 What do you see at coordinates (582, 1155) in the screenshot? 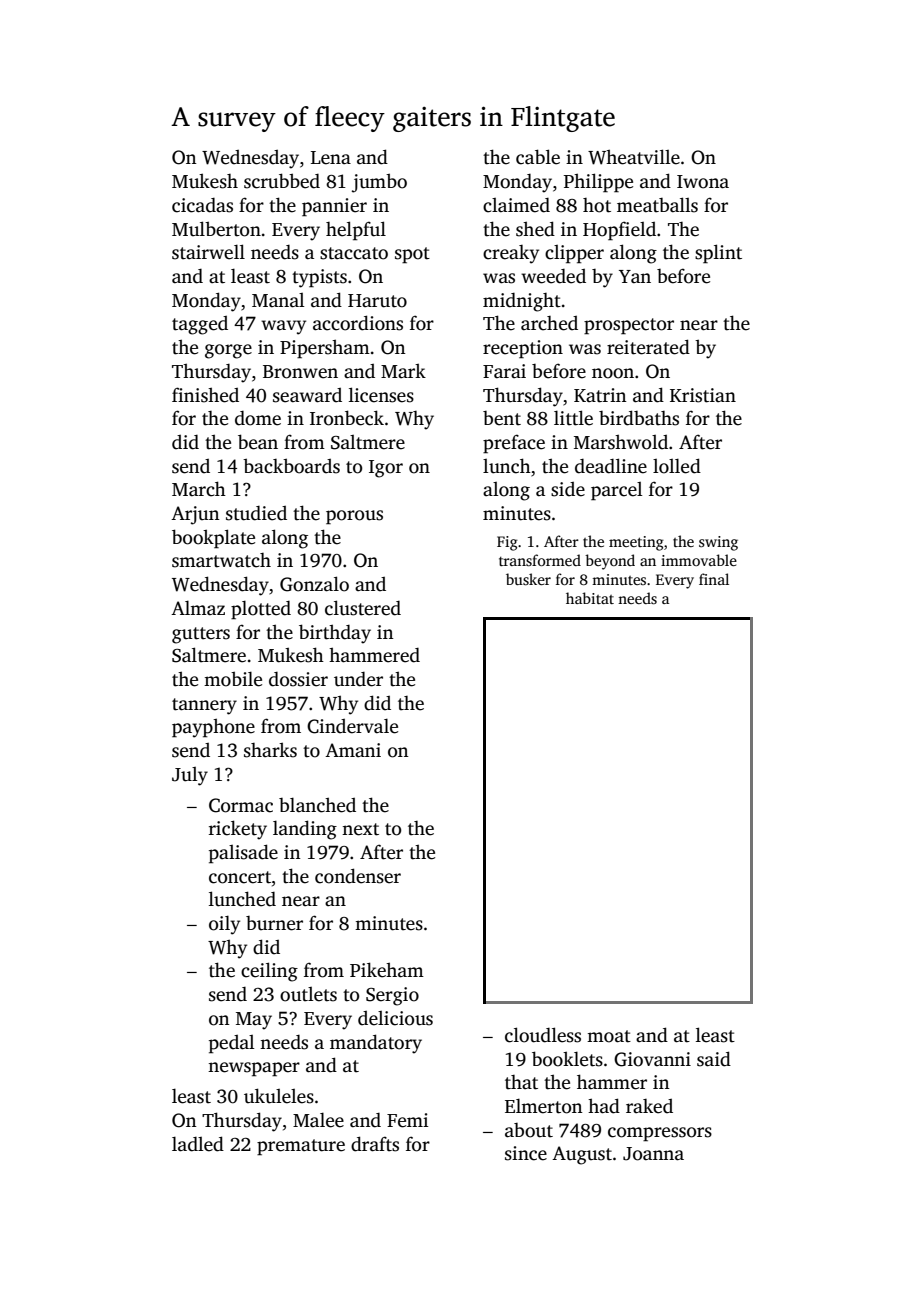
I see `August` at bounding box center [582, 1155].
